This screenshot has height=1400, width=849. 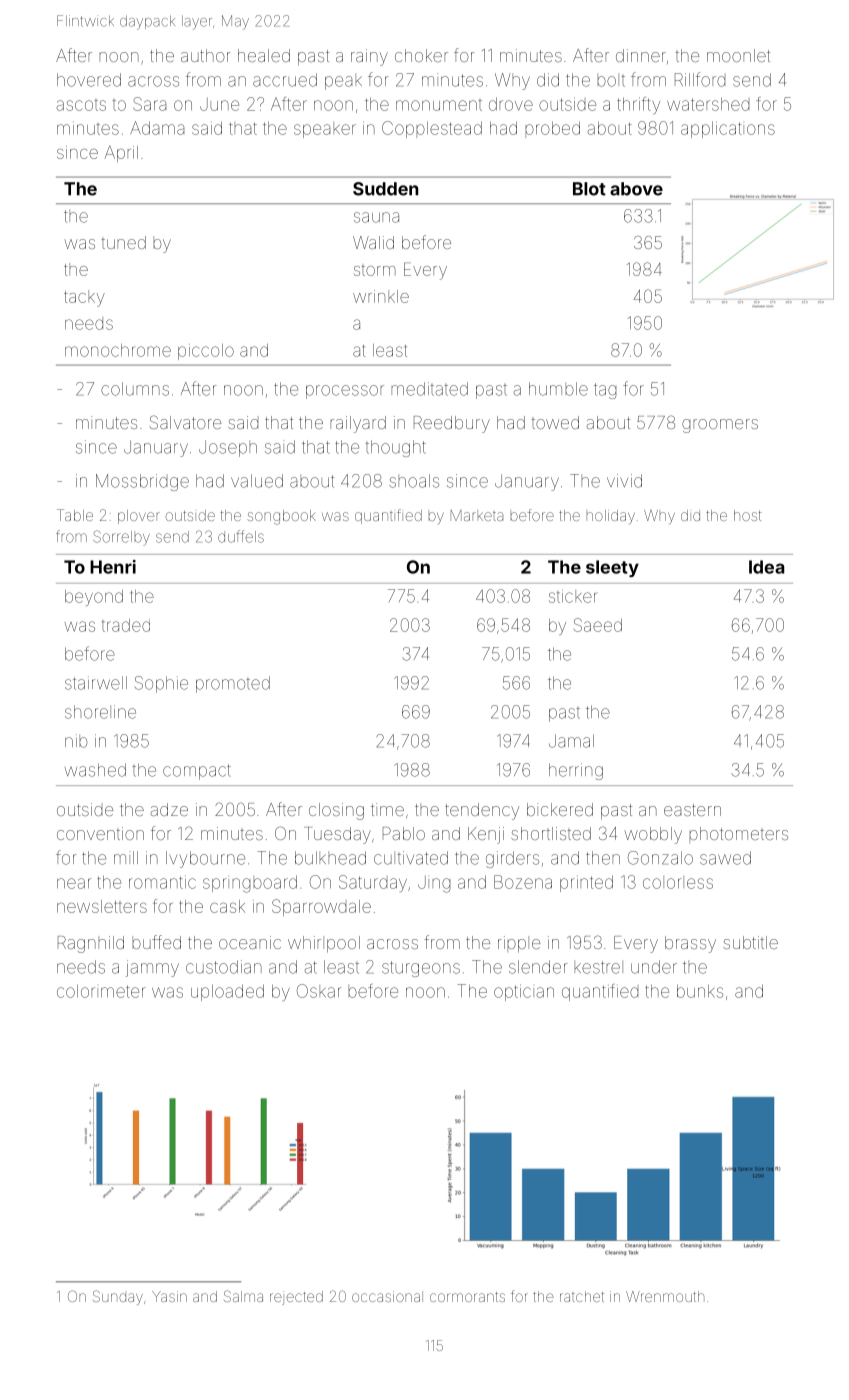 What do you see at coordinates (421, 55) in the screenshot?
I see `choker` at bounding box center [421, 55].
